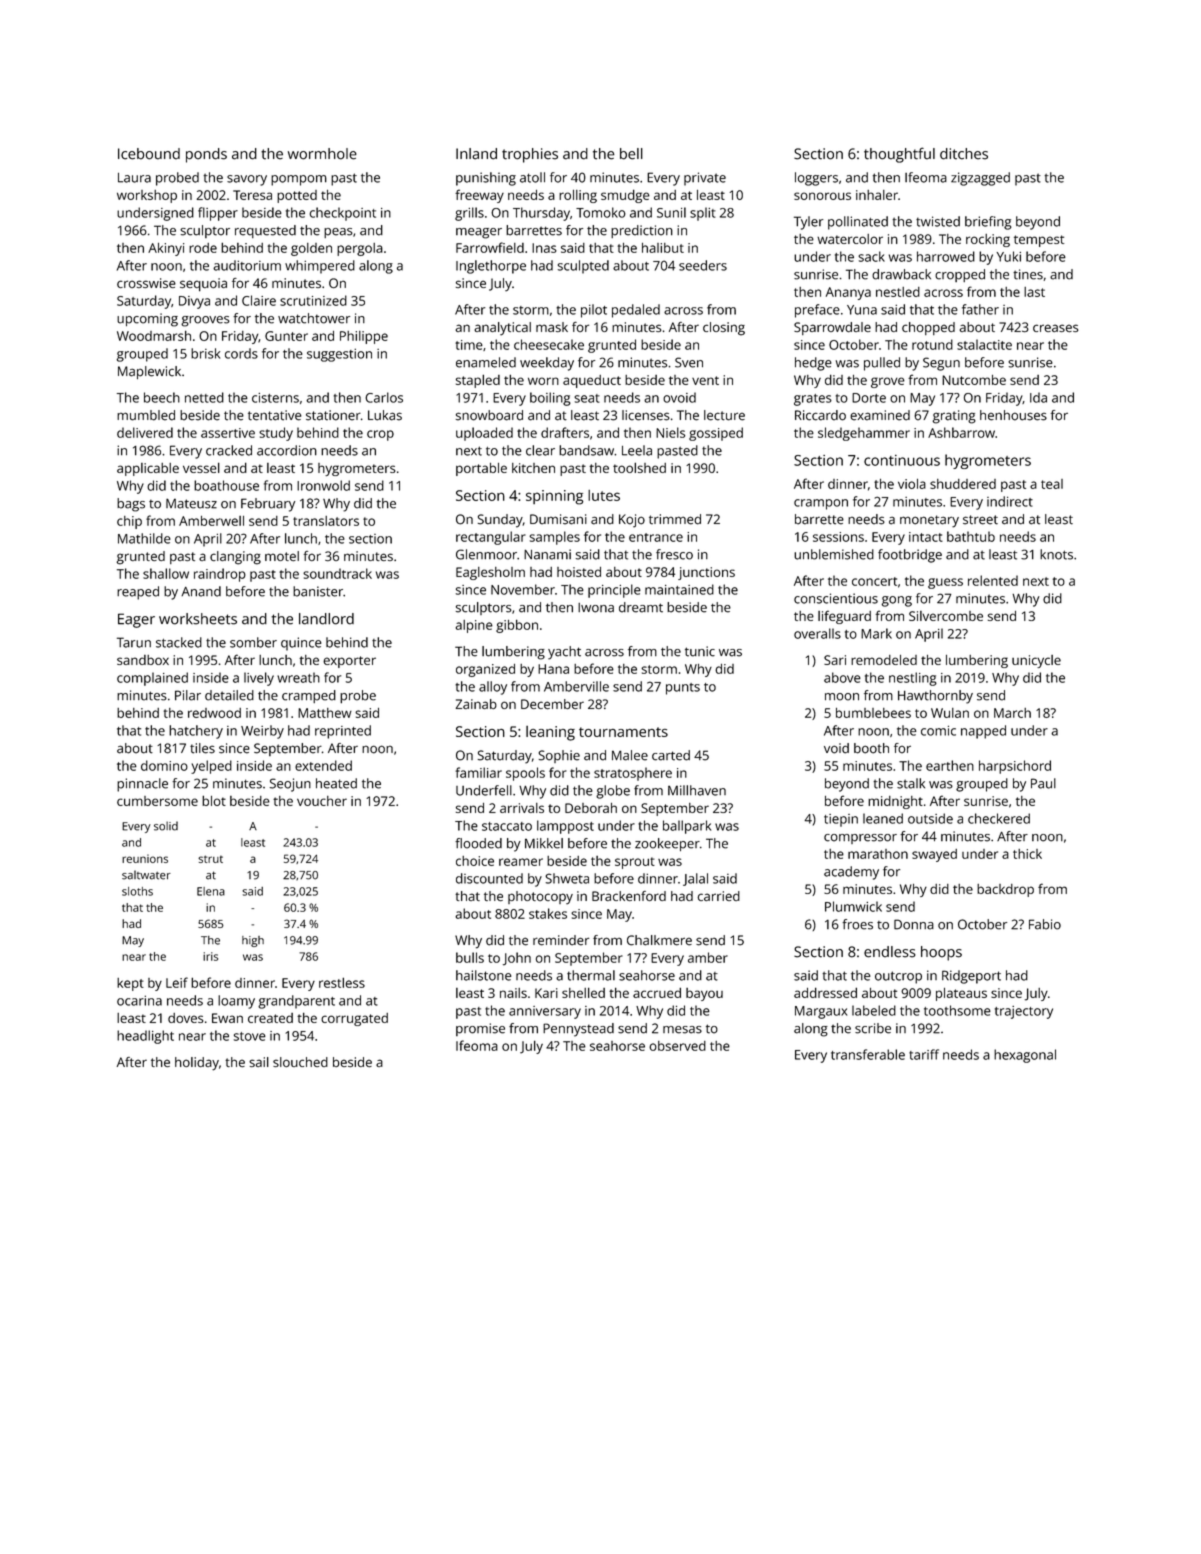  I want to click on private, so click(705, 179).
